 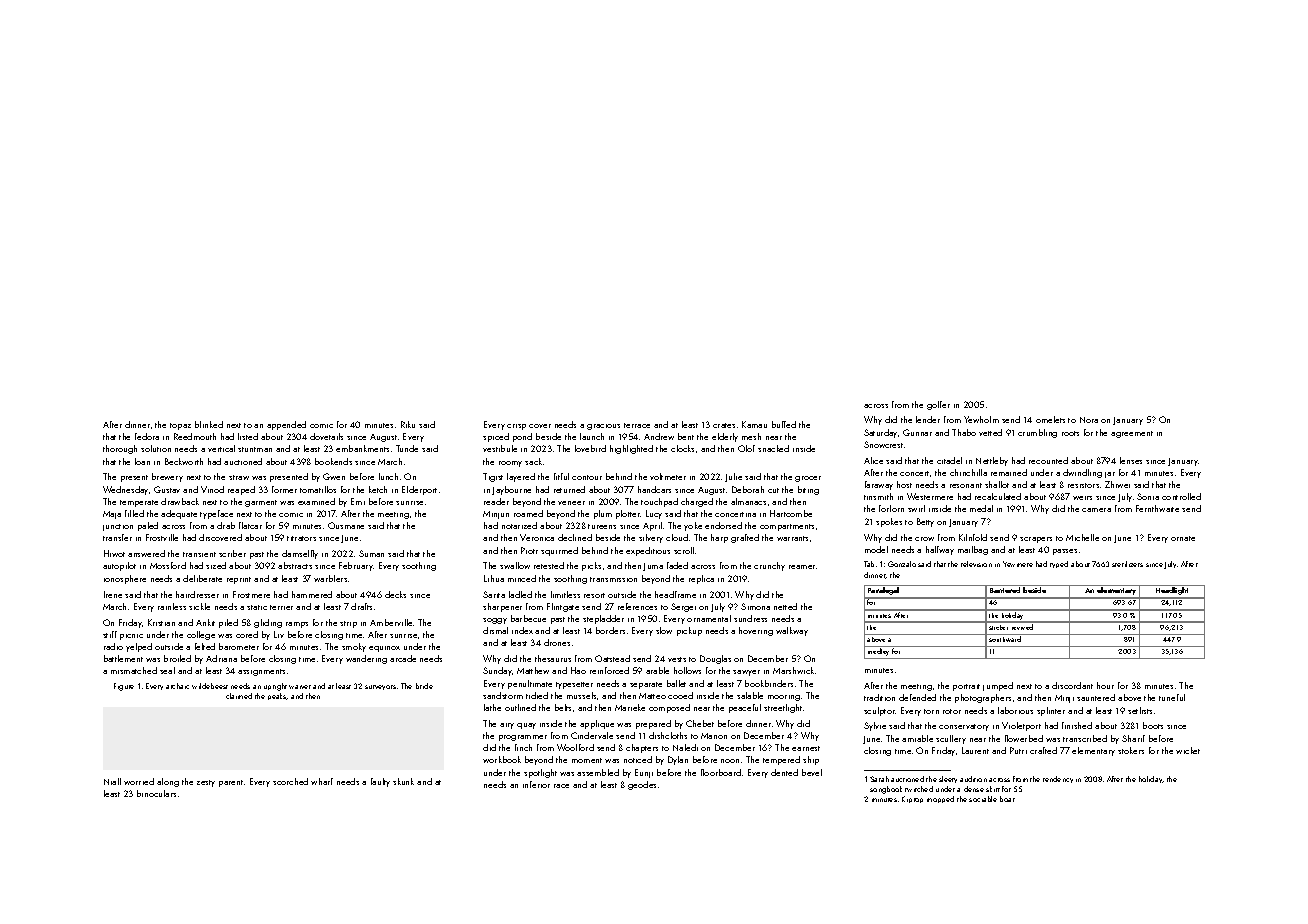 What do you see at coordinates (1131, 460) in the document?
I see `lenses` at bounding box center [1131, 460].
